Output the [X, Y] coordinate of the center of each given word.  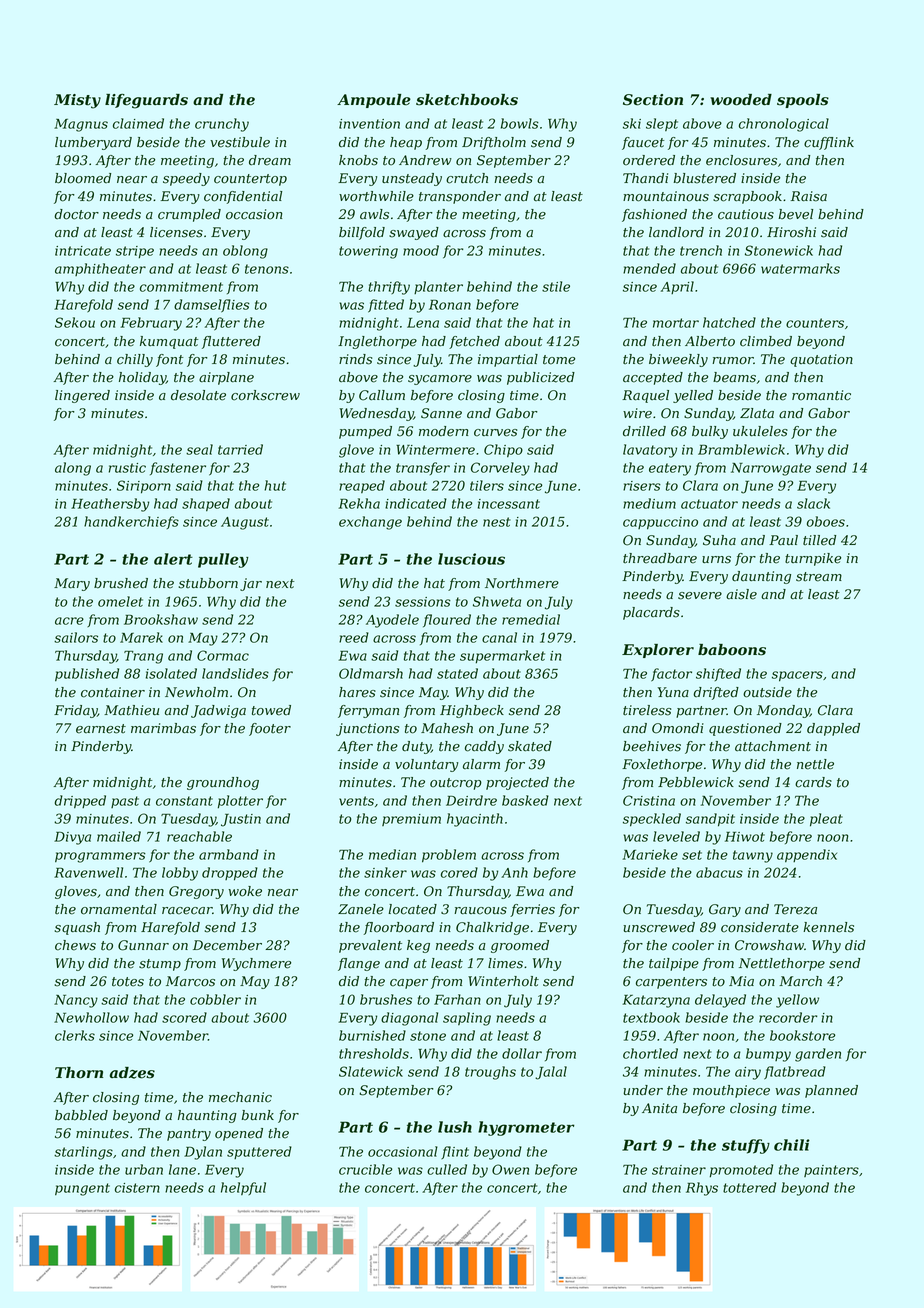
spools [803, 101]
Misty [77, 101]
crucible [365, 1169]
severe [700, 596]
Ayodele [392, 621]
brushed [121, 583]
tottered [749, 1187]
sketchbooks [467, 100]
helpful [243, 1188]
